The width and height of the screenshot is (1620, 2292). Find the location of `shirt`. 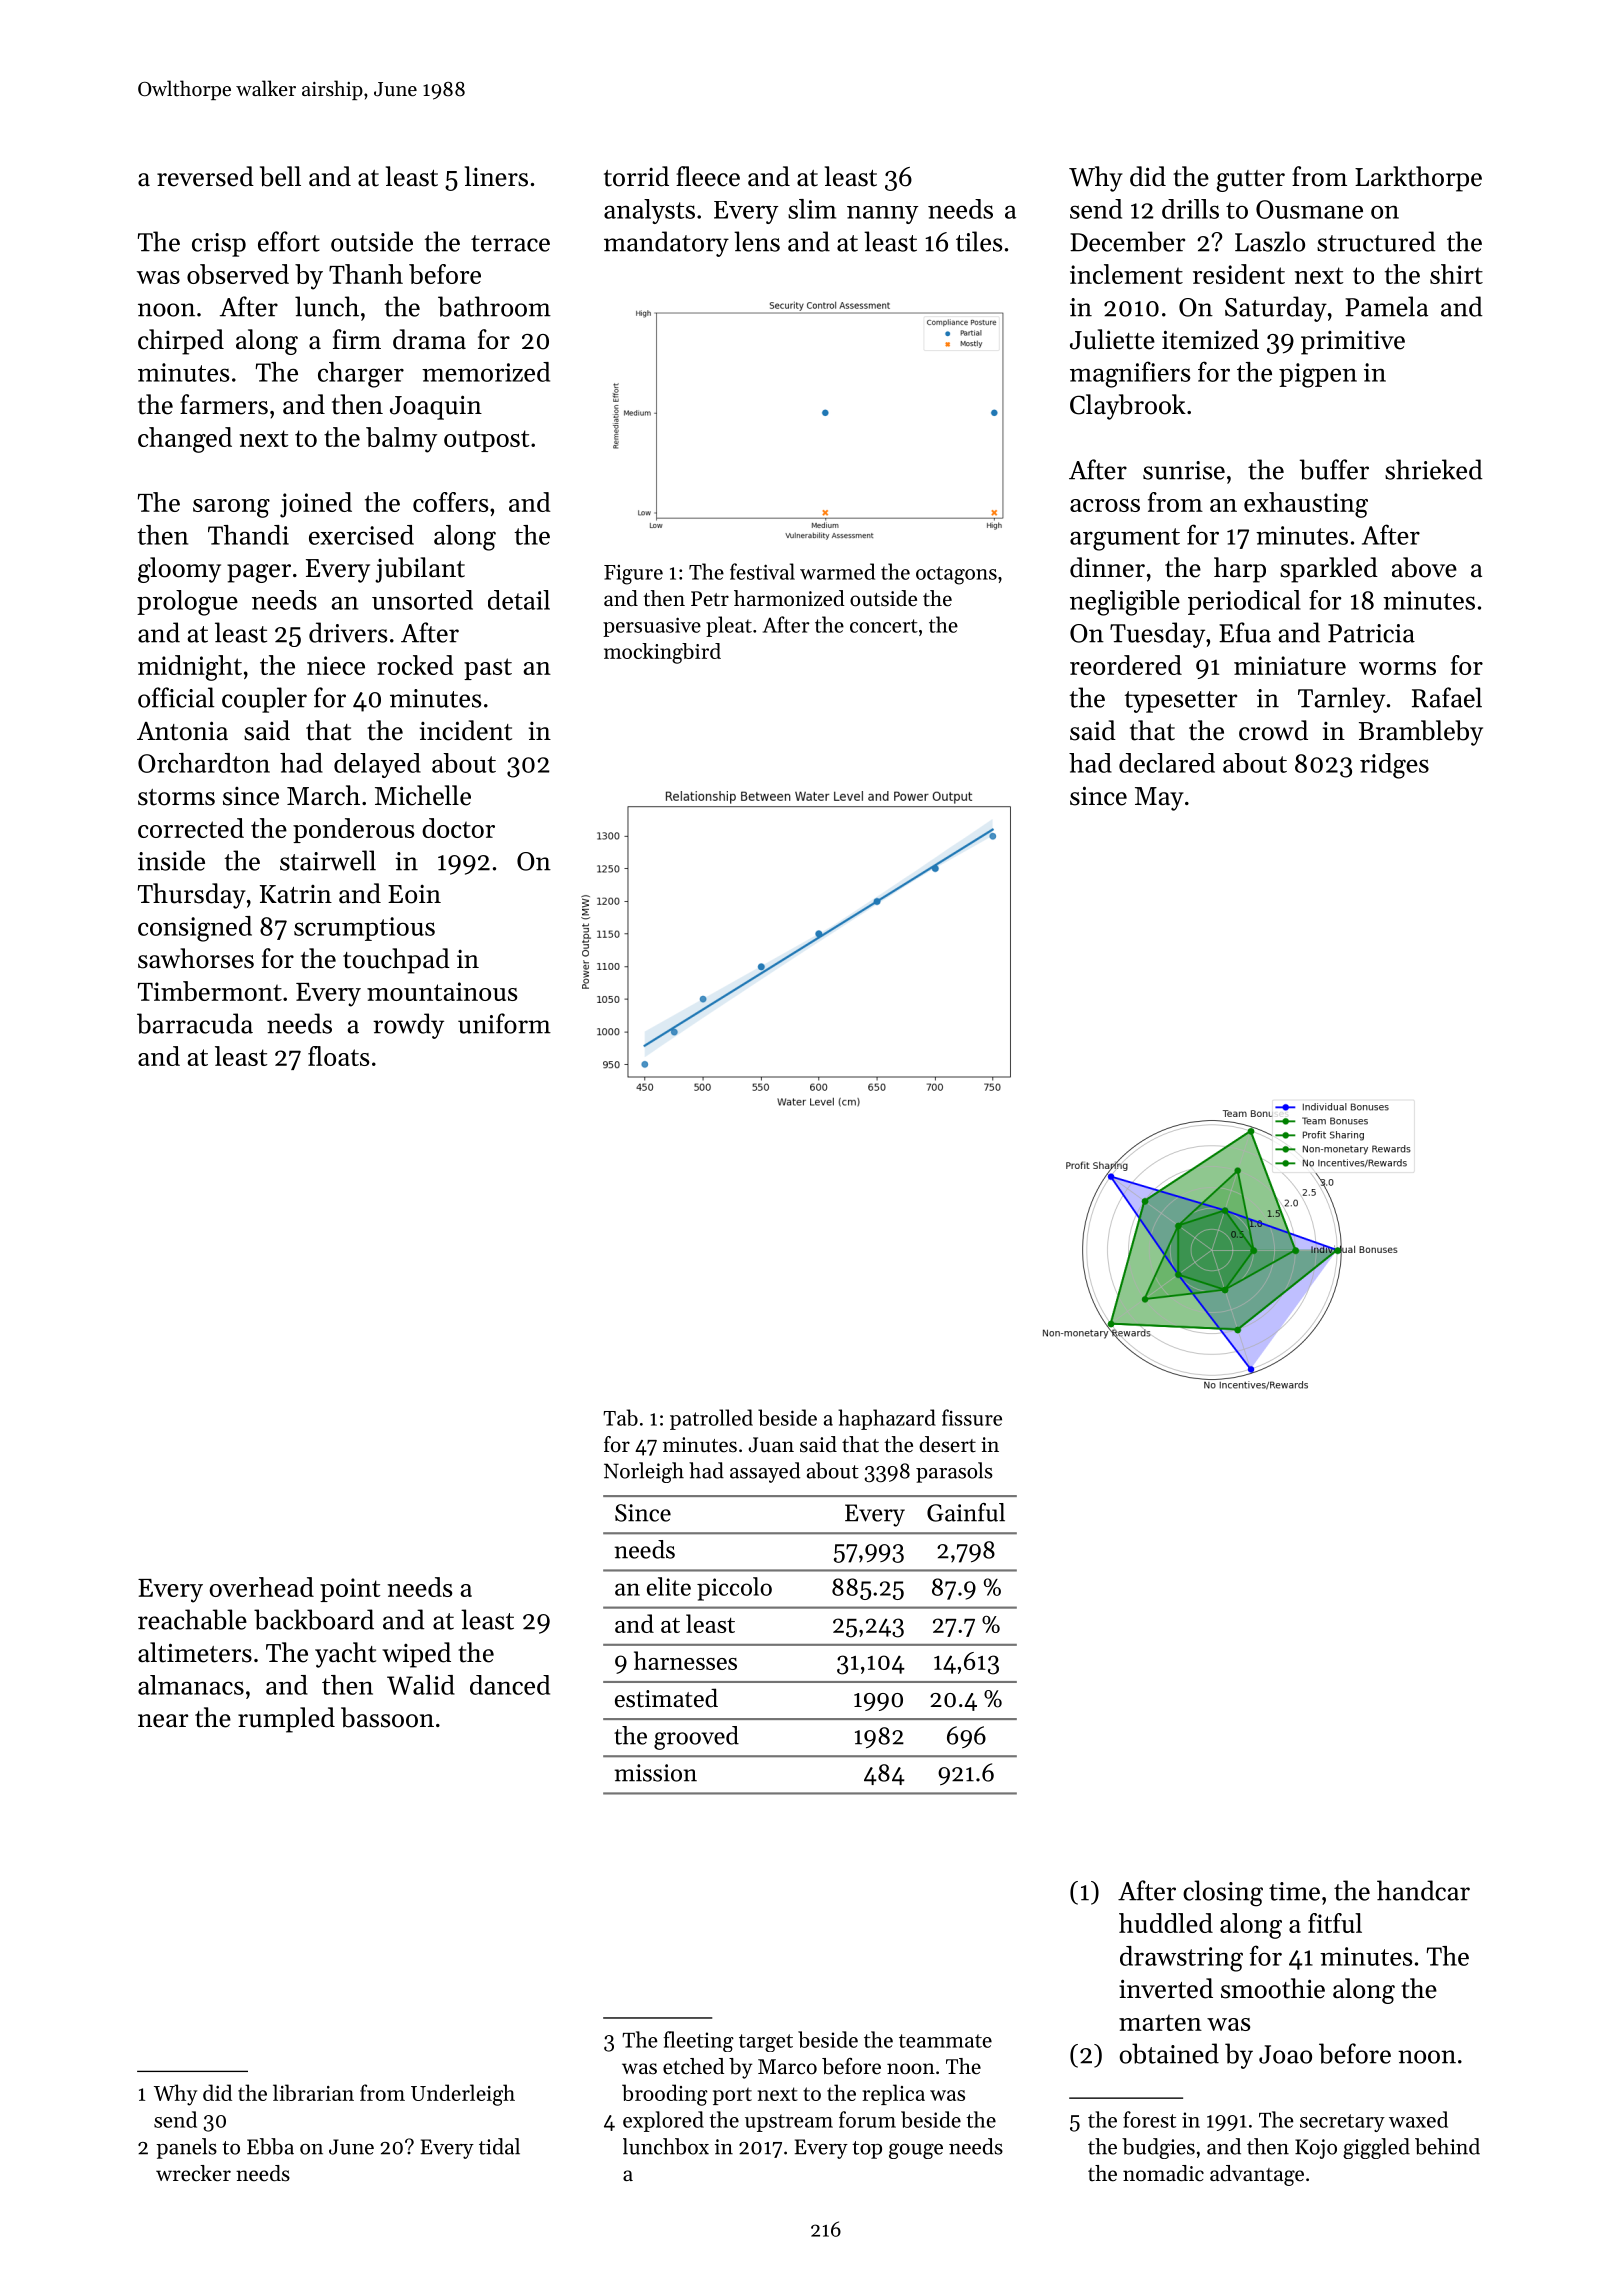

shirt is located at coordinates (1456, 274).
